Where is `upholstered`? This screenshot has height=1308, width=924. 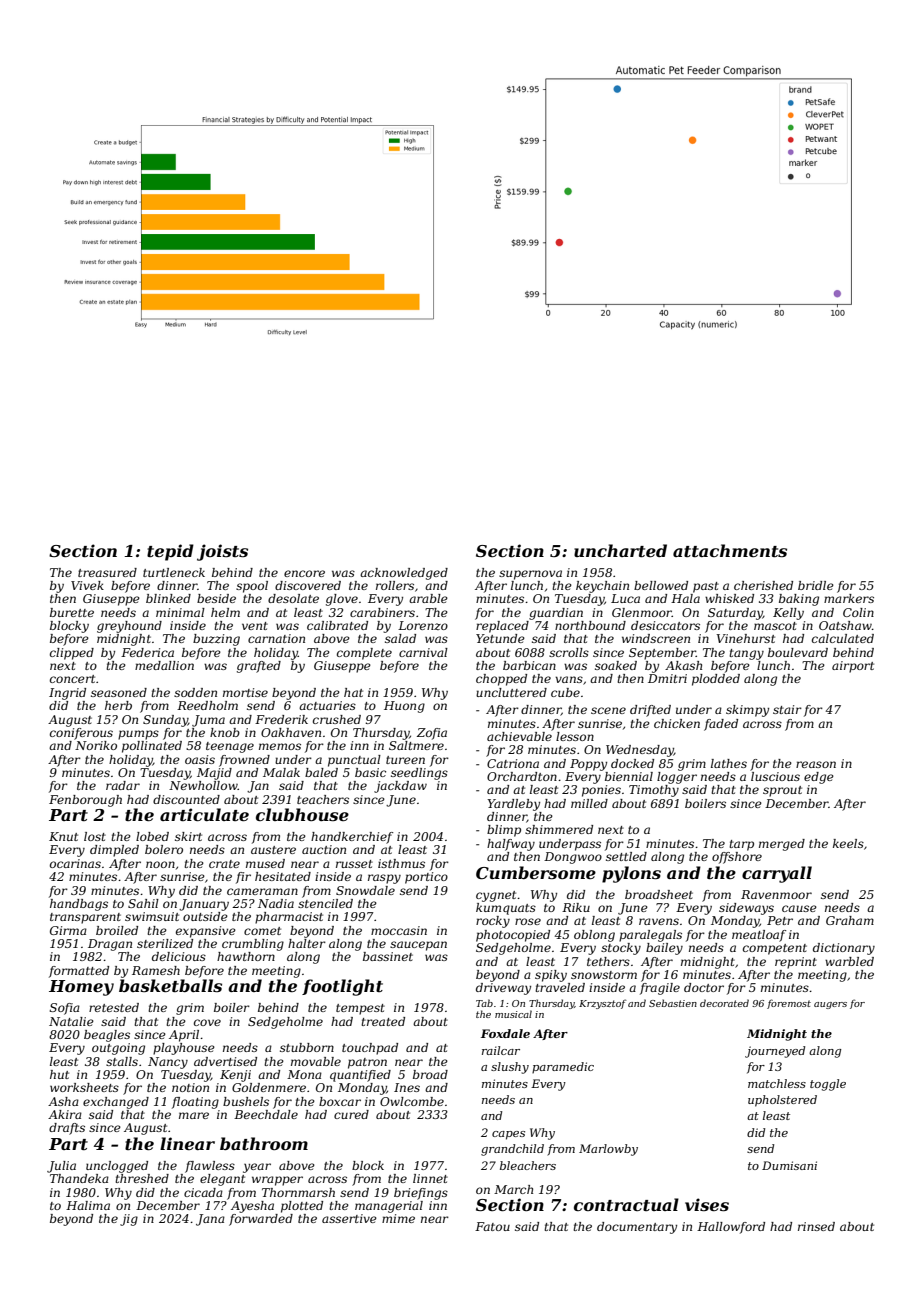 upholstered is located at coordinates (782, 1101).
